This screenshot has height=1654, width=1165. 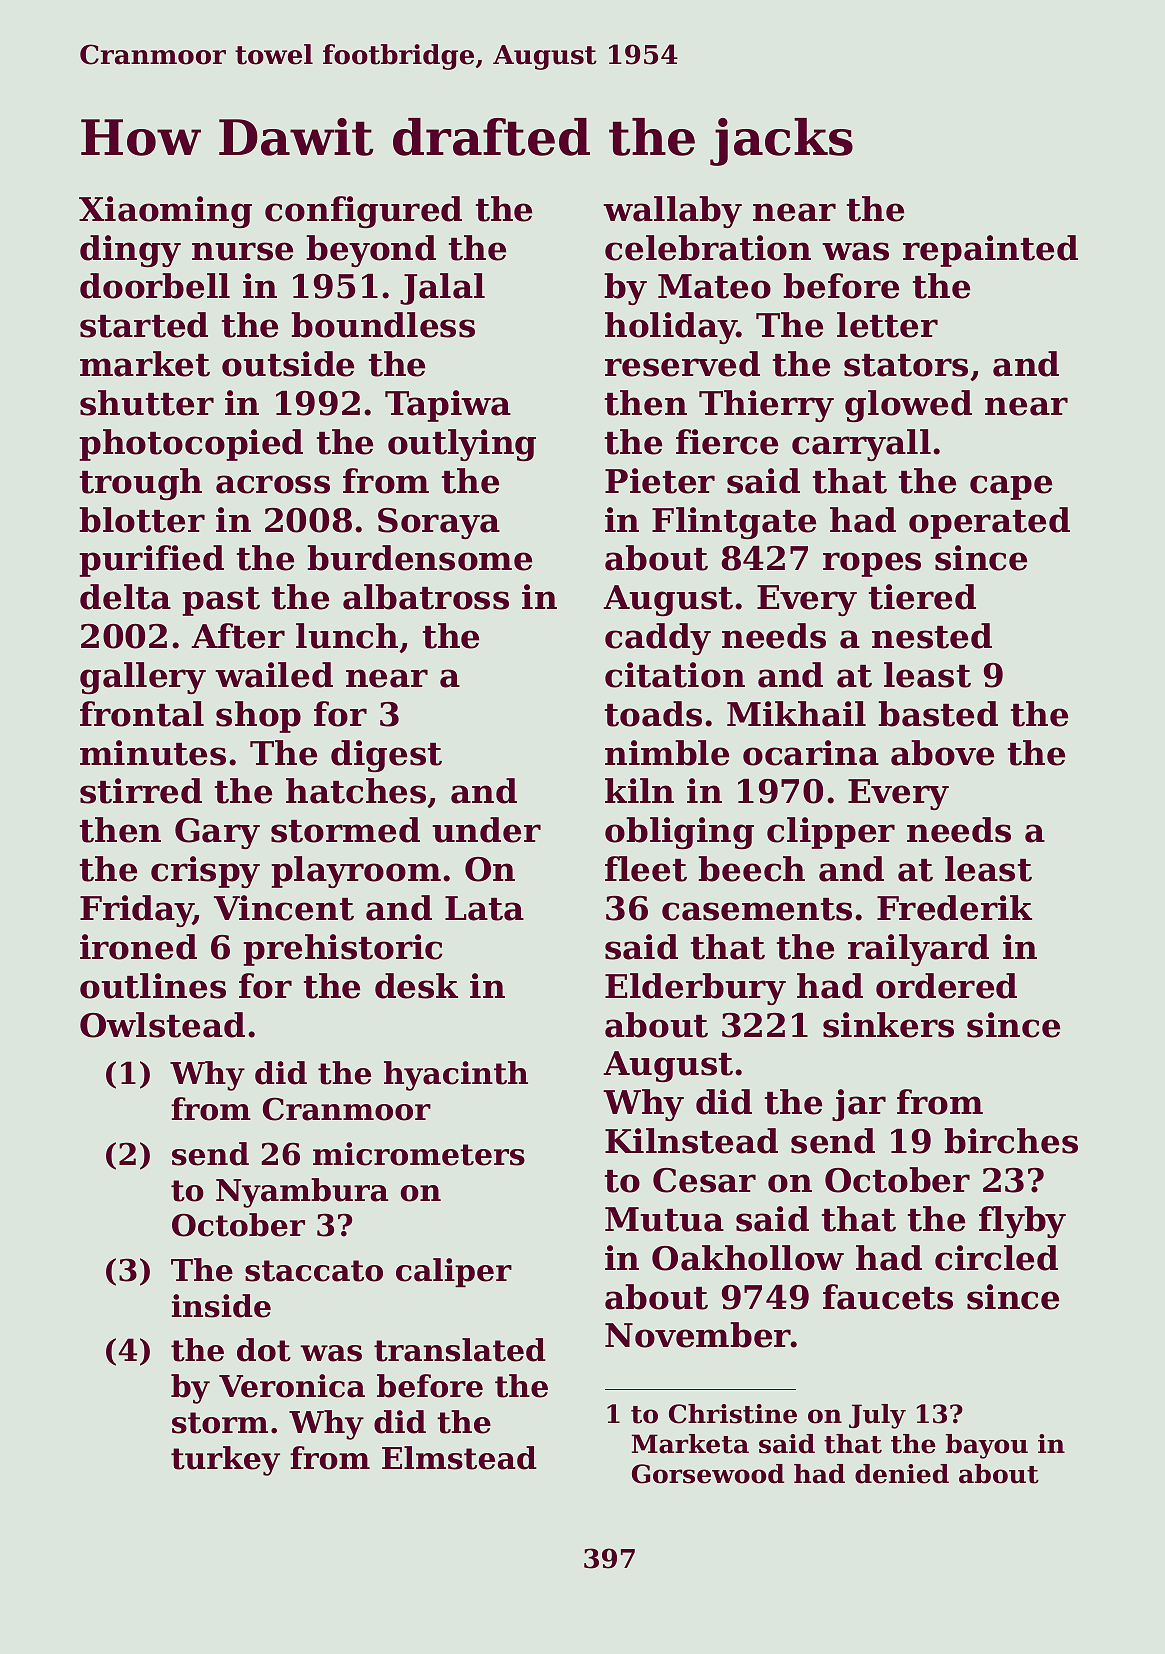 What do you see at coordinates (130, 251) in the screenshot?
I see `dingy` at bounding box center [130, 251].
